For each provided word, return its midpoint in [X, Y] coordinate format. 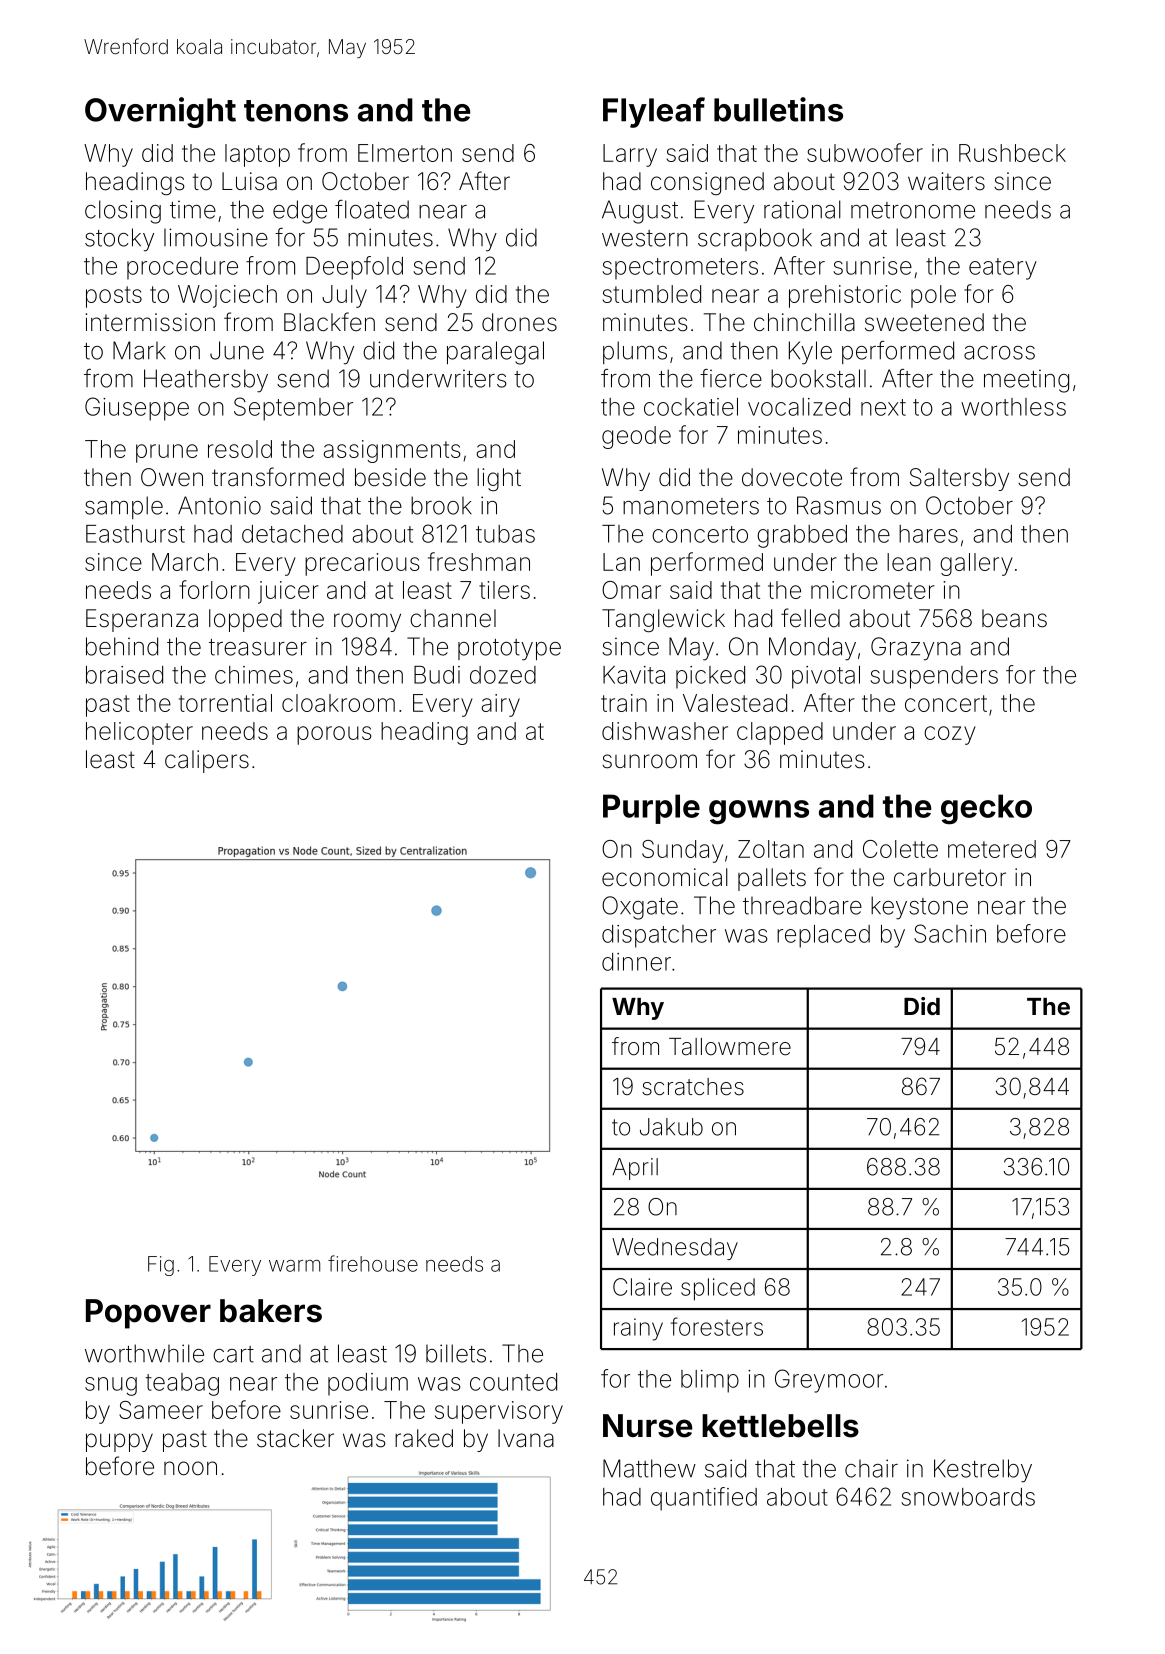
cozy [950, 735]
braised [124, 675]
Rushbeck [1012, 153]
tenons [296, 111]
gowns [759, 812]
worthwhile [144, 1353]
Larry [630, 155]
